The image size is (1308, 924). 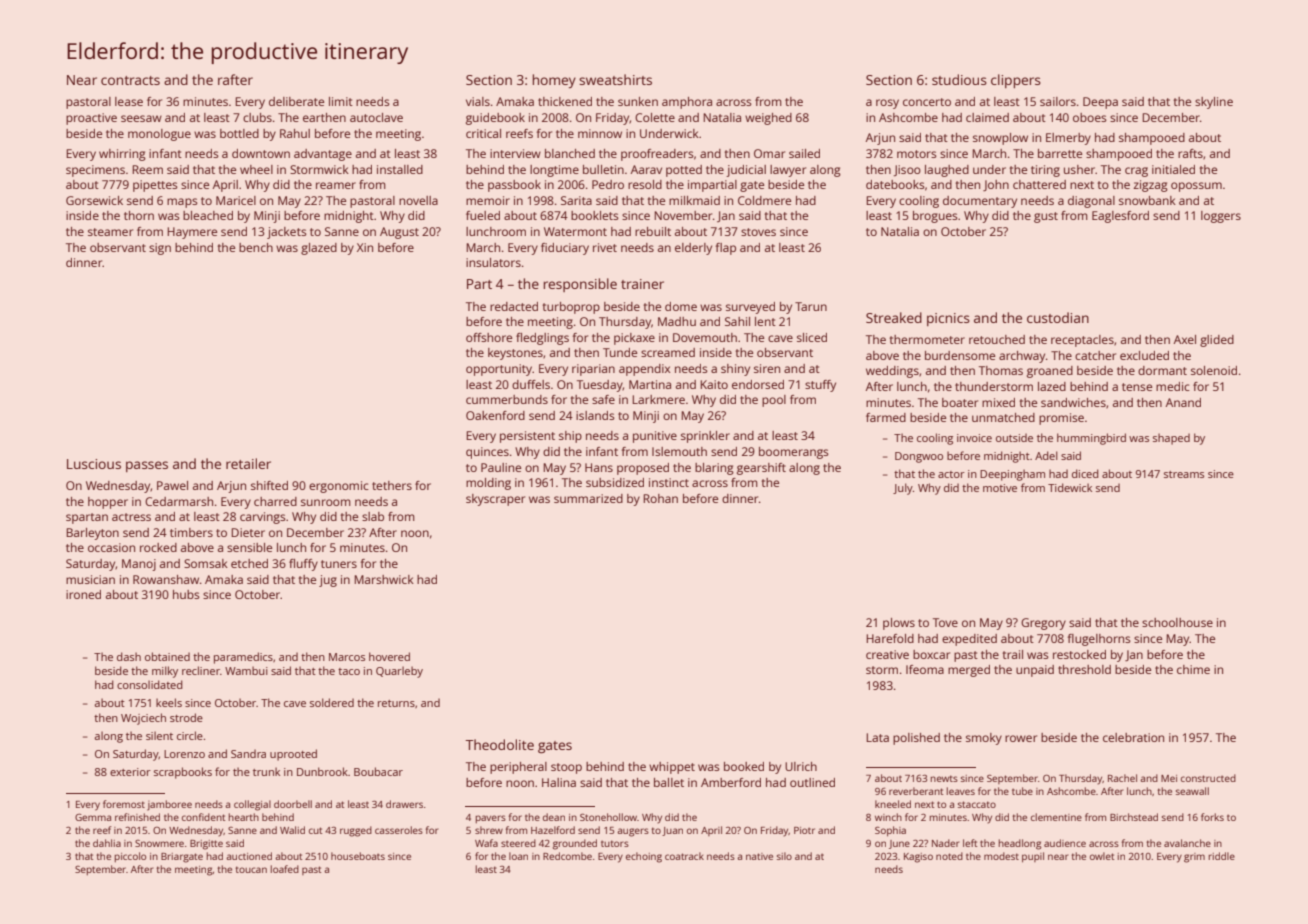 What do you see at coordinates (737, 321) in the document?
I see `Sahil` at bounding box center [737, 321].
